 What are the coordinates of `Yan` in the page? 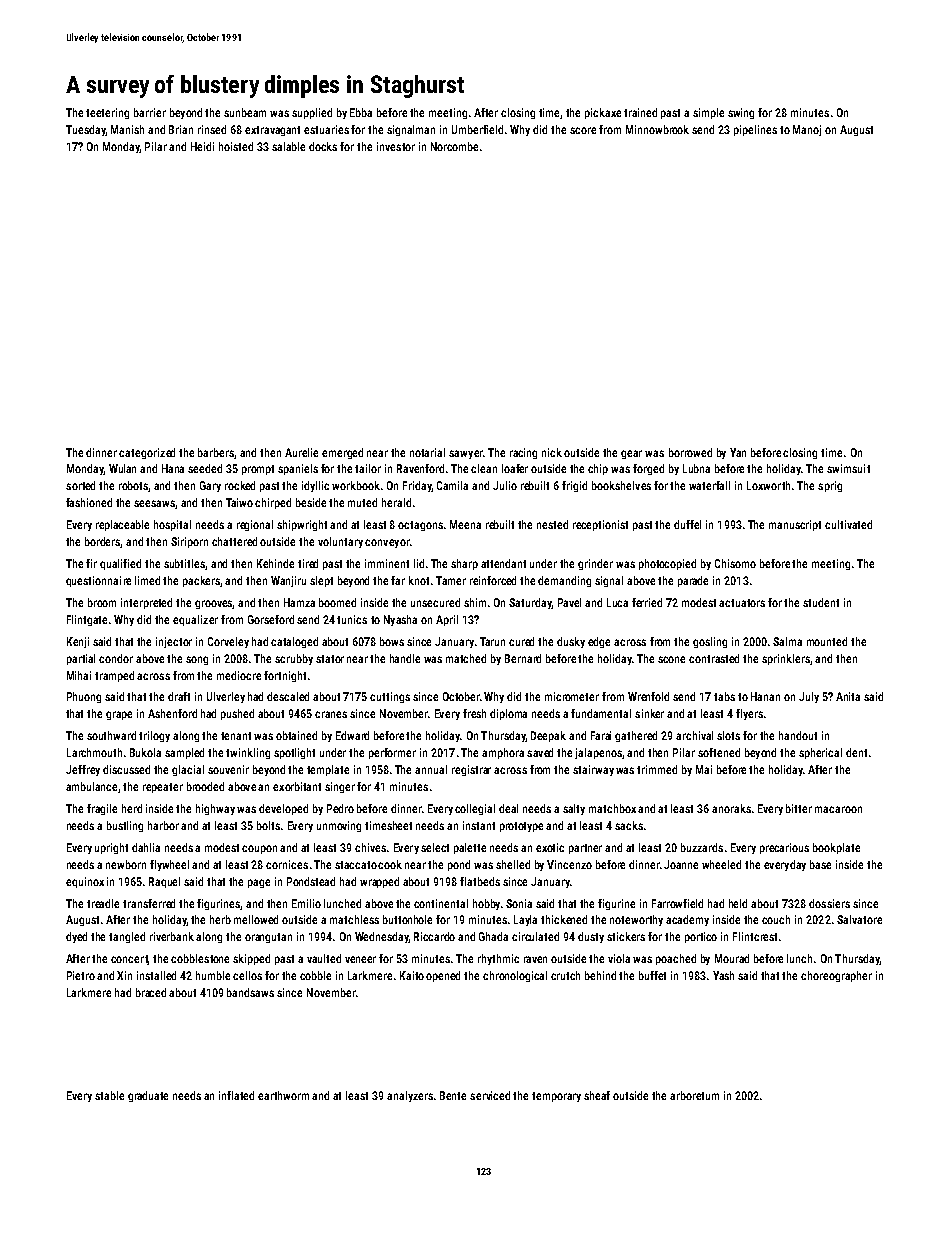 It's located at (738, 452).
